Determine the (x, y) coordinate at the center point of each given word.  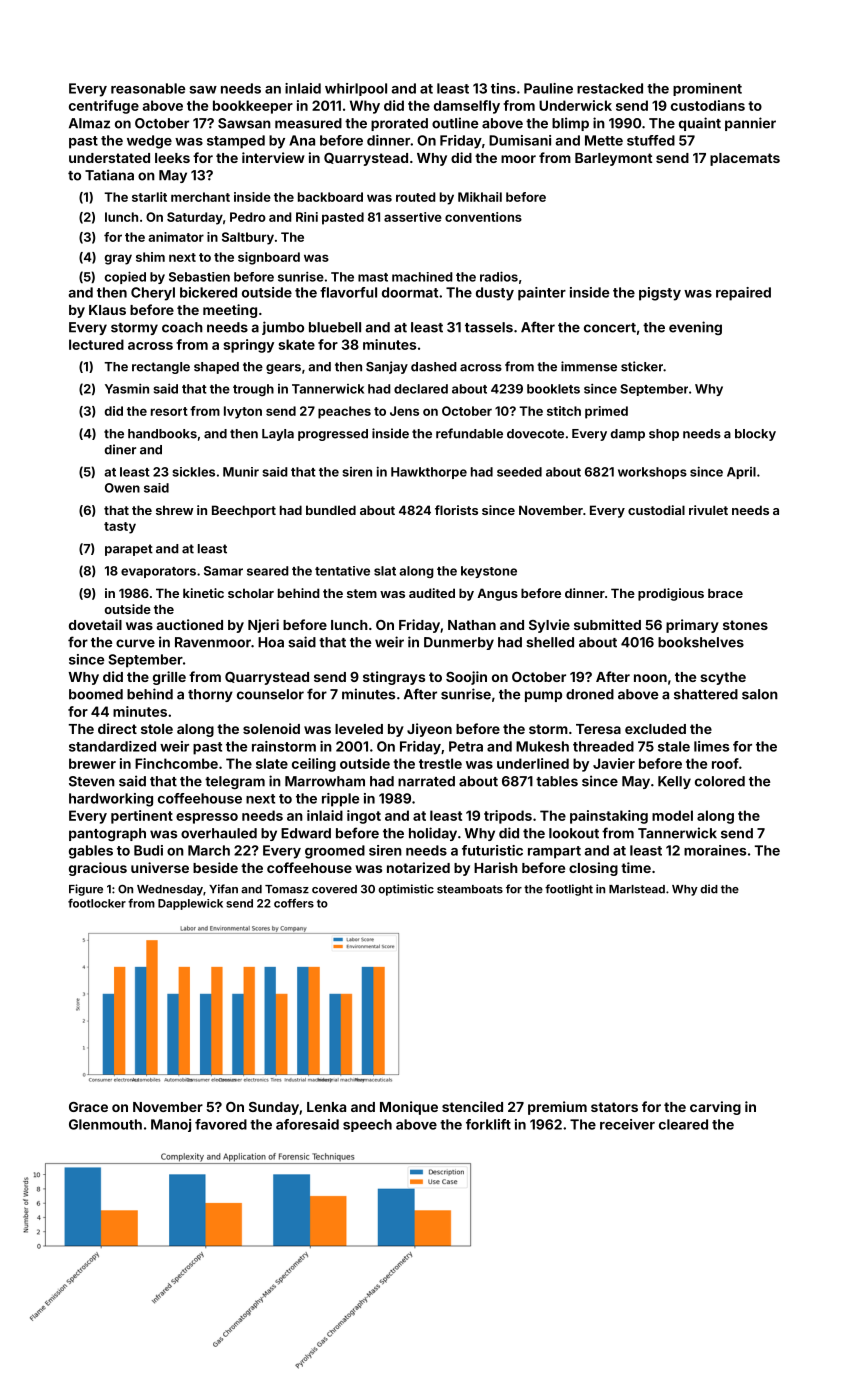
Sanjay (387, 367)
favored (221, 1124)
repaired (743, 294)
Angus (497, 594)
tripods (508, 817)
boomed (96, 694)
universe (160, 867)
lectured (96, 344)
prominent (707, 89)
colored (720, 781)
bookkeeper (253, 107)
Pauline (548, 88)
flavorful (348, 292)
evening (695, 328)
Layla (278, 435)
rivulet (708, 510)
